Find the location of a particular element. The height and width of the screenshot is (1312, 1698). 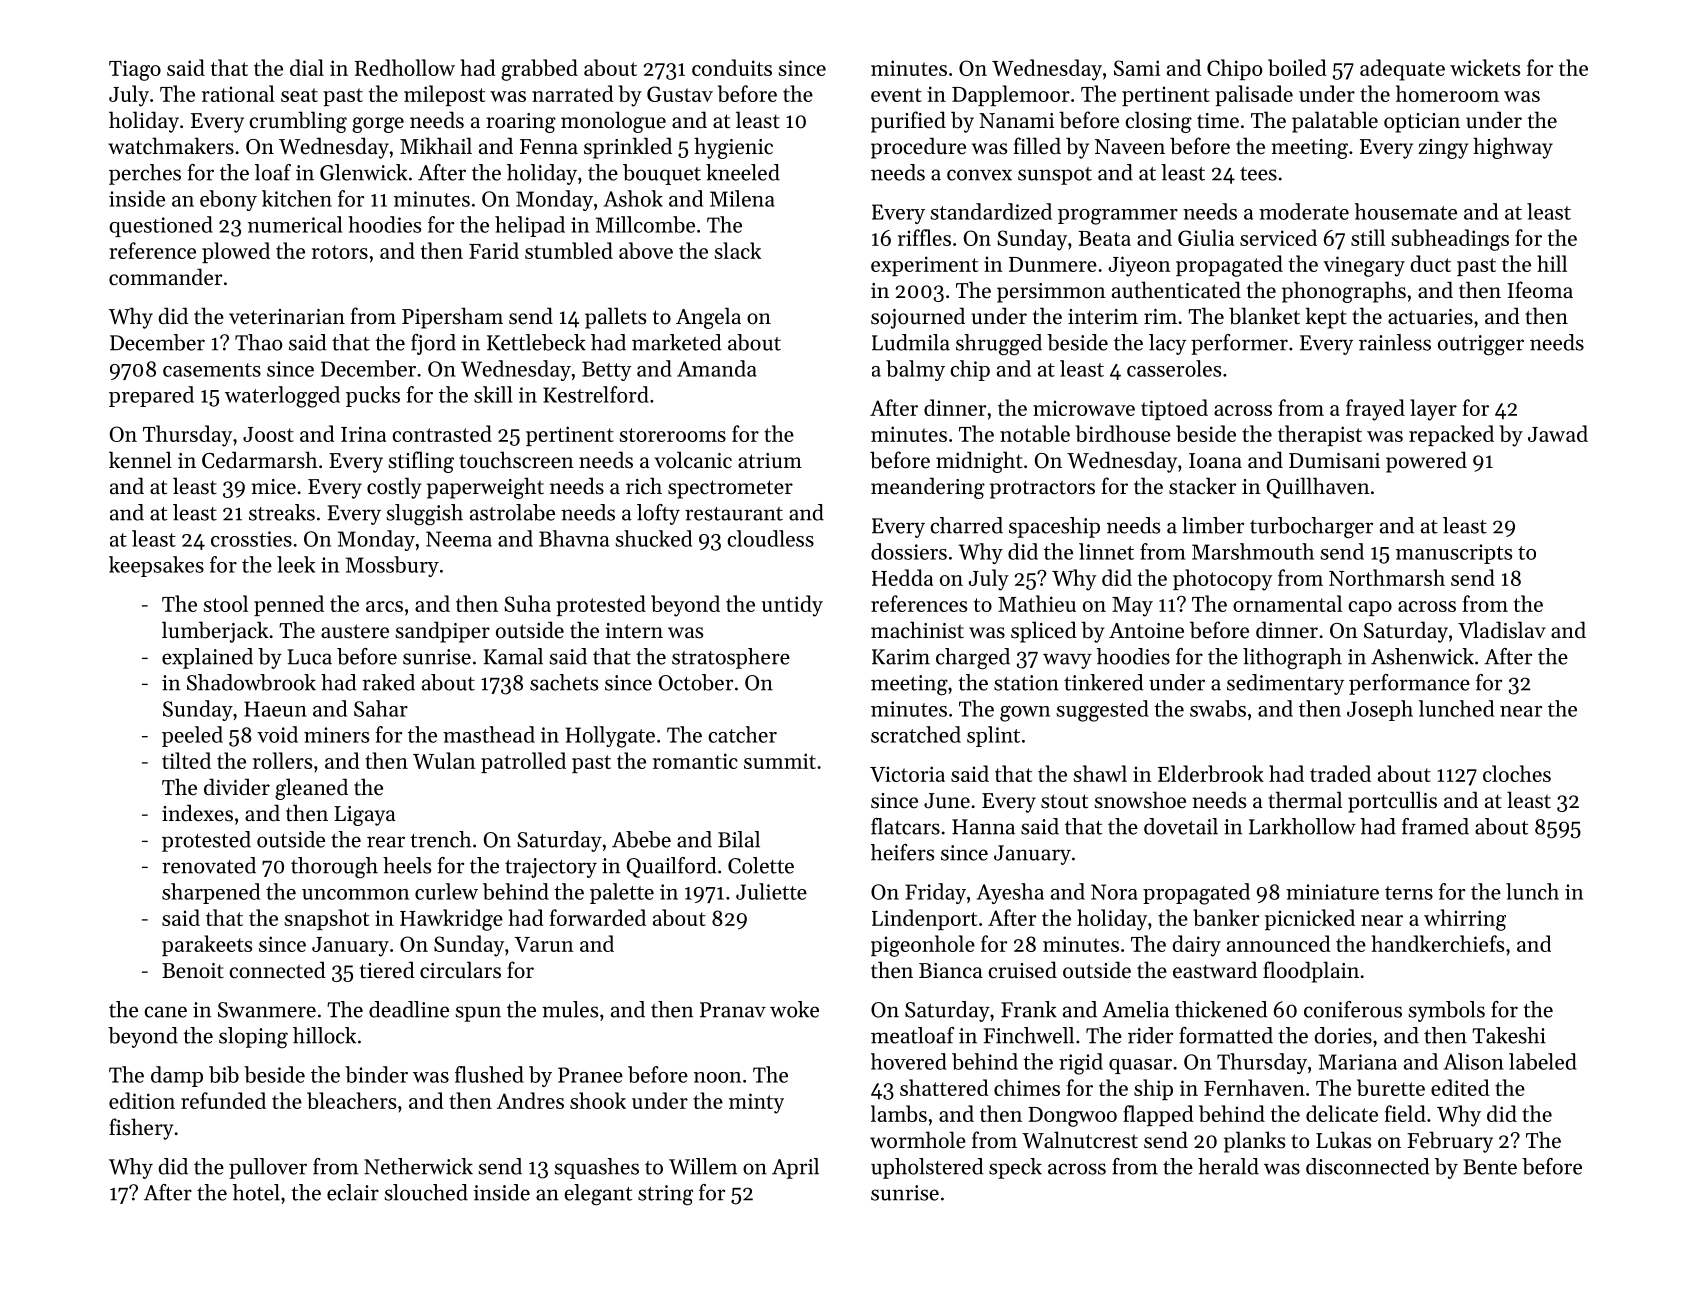

Hawkridge is located at coordinates (451, 920).
